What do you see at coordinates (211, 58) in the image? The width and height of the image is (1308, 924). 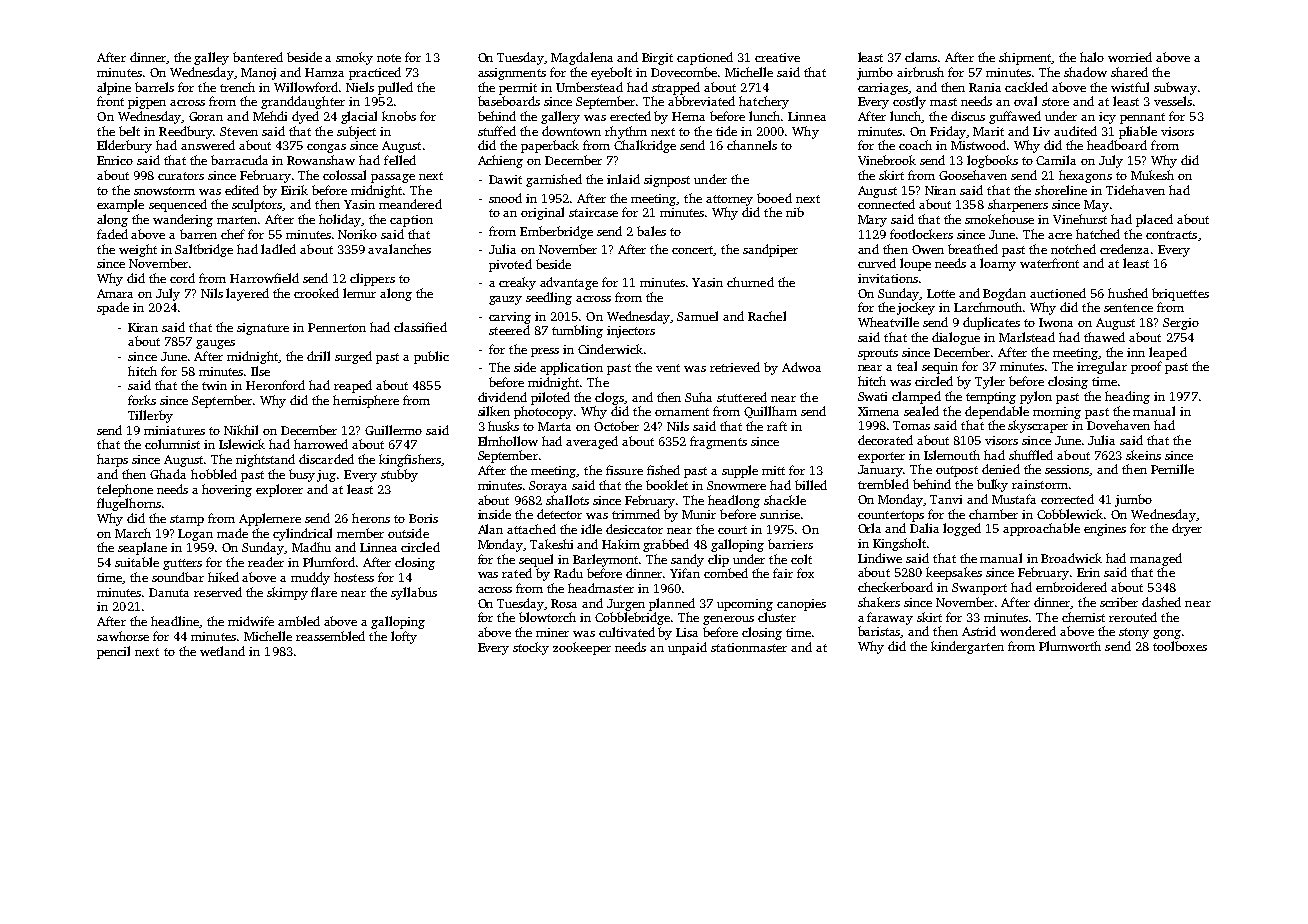 I see `galley` at bounding box center [211, 58].
